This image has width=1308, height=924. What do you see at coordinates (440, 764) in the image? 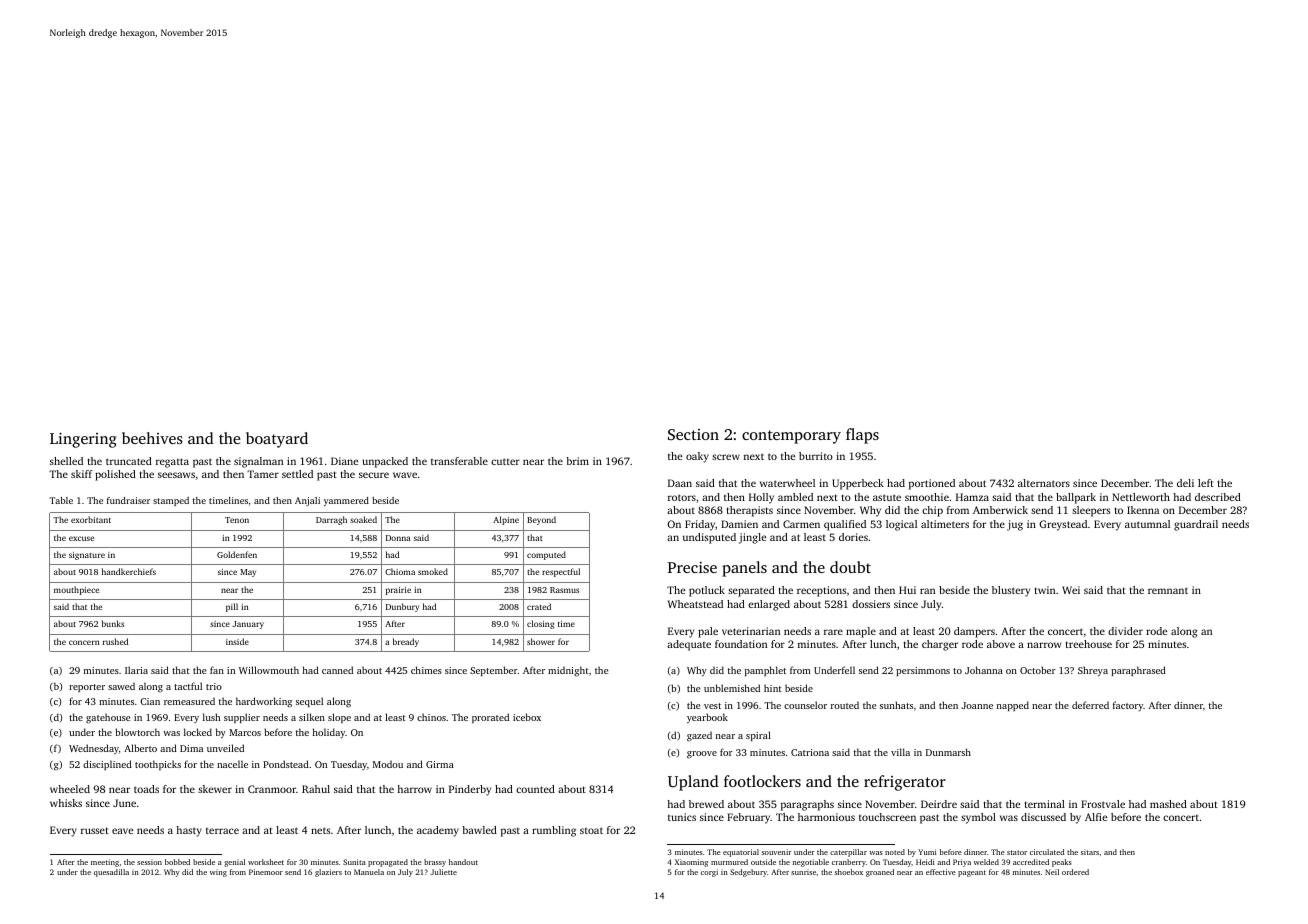
I see `Girma` at bounding box center [440, 764].
